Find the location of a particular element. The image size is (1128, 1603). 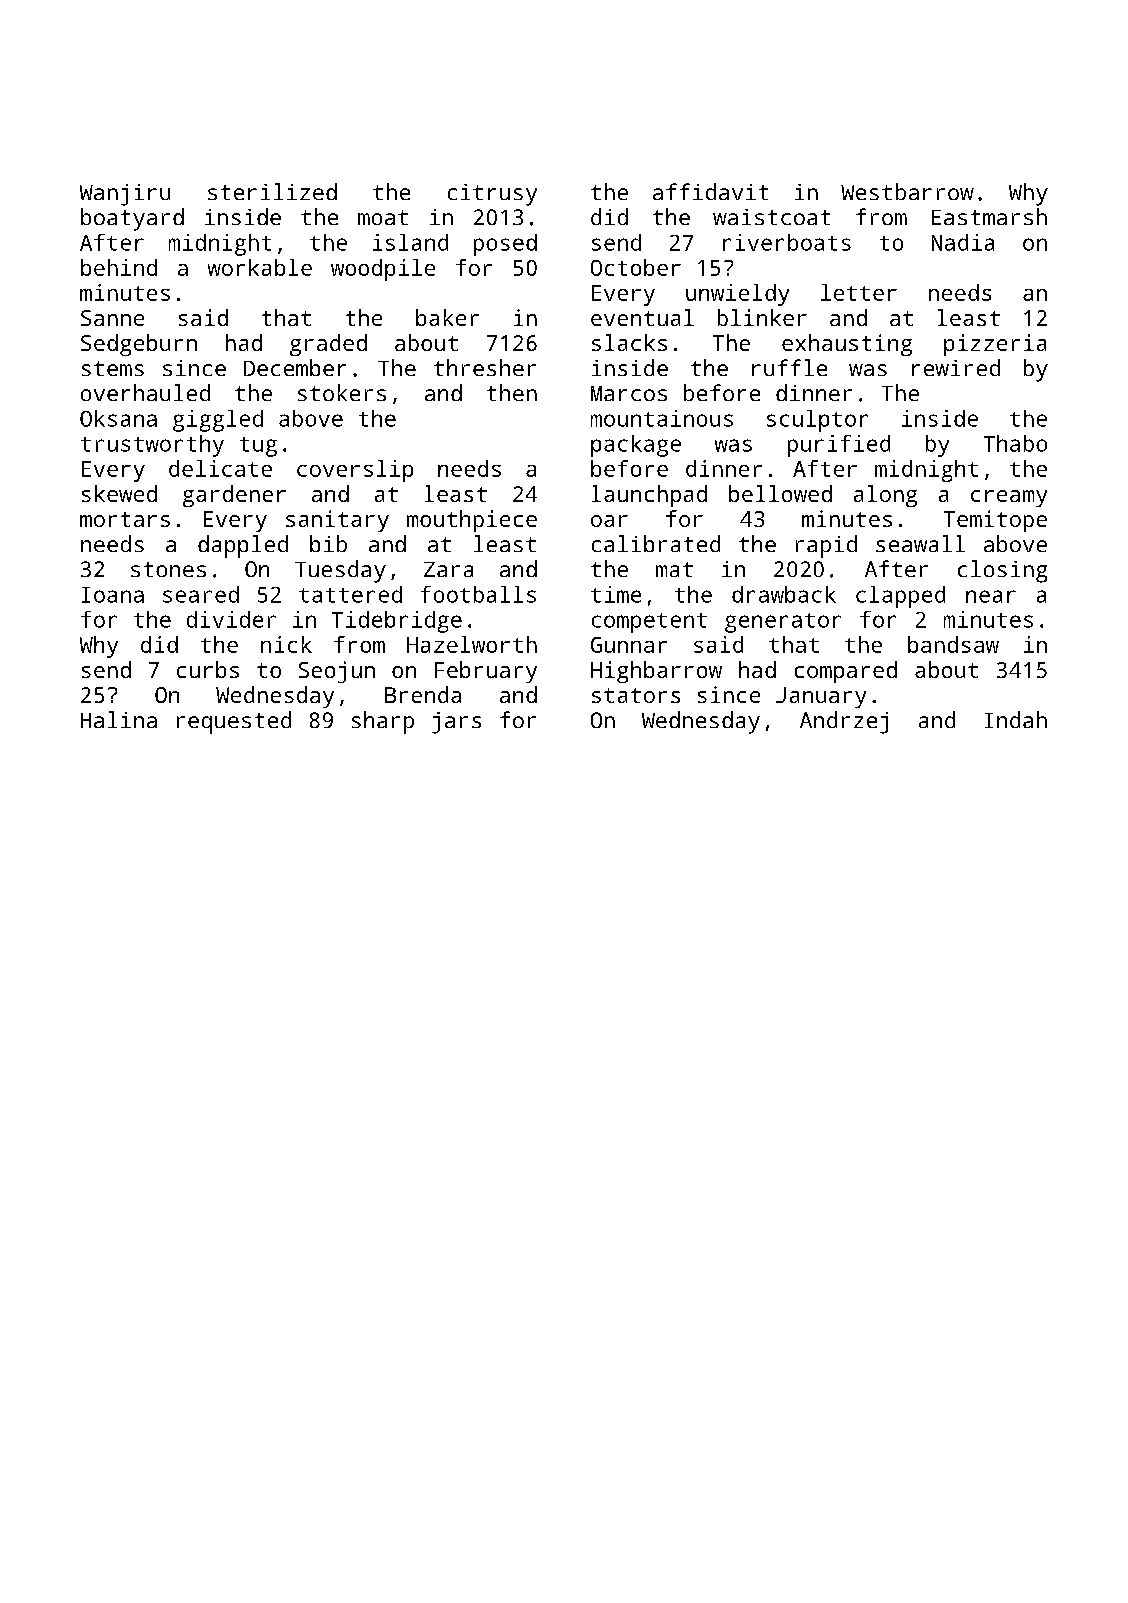

October is located at coordinates (636, 267).
